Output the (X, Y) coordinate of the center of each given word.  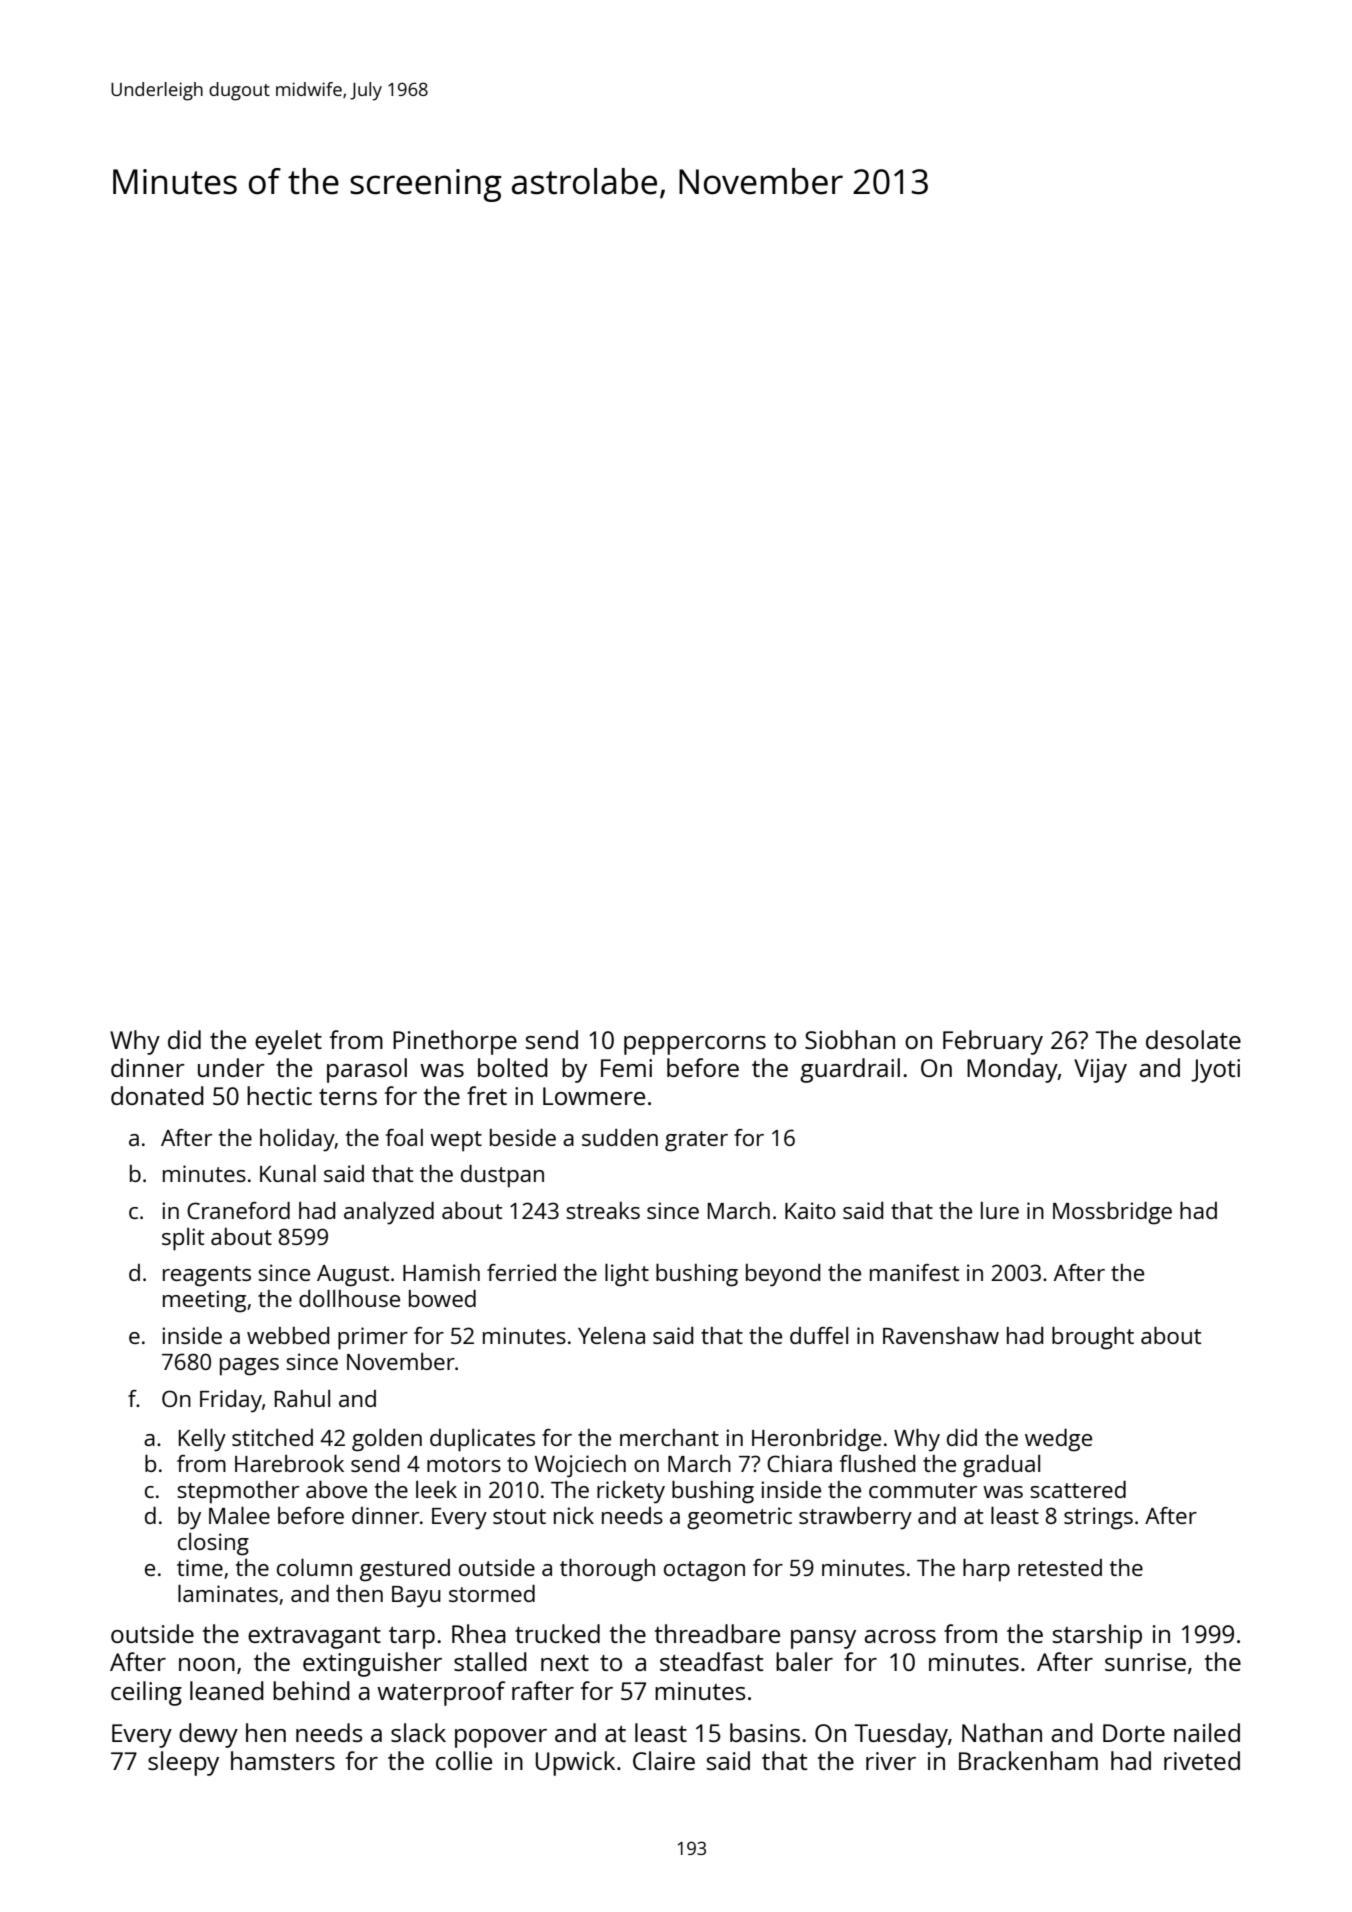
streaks (603, 1210)
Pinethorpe (455, 1042)
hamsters (283, 1760)
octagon (704, 1571)
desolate (1193, 1039)
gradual (1001, 1466)
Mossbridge (1112, 1213)
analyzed (389, 1213)
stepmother (238, 1492)
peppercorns (695, 1045)
